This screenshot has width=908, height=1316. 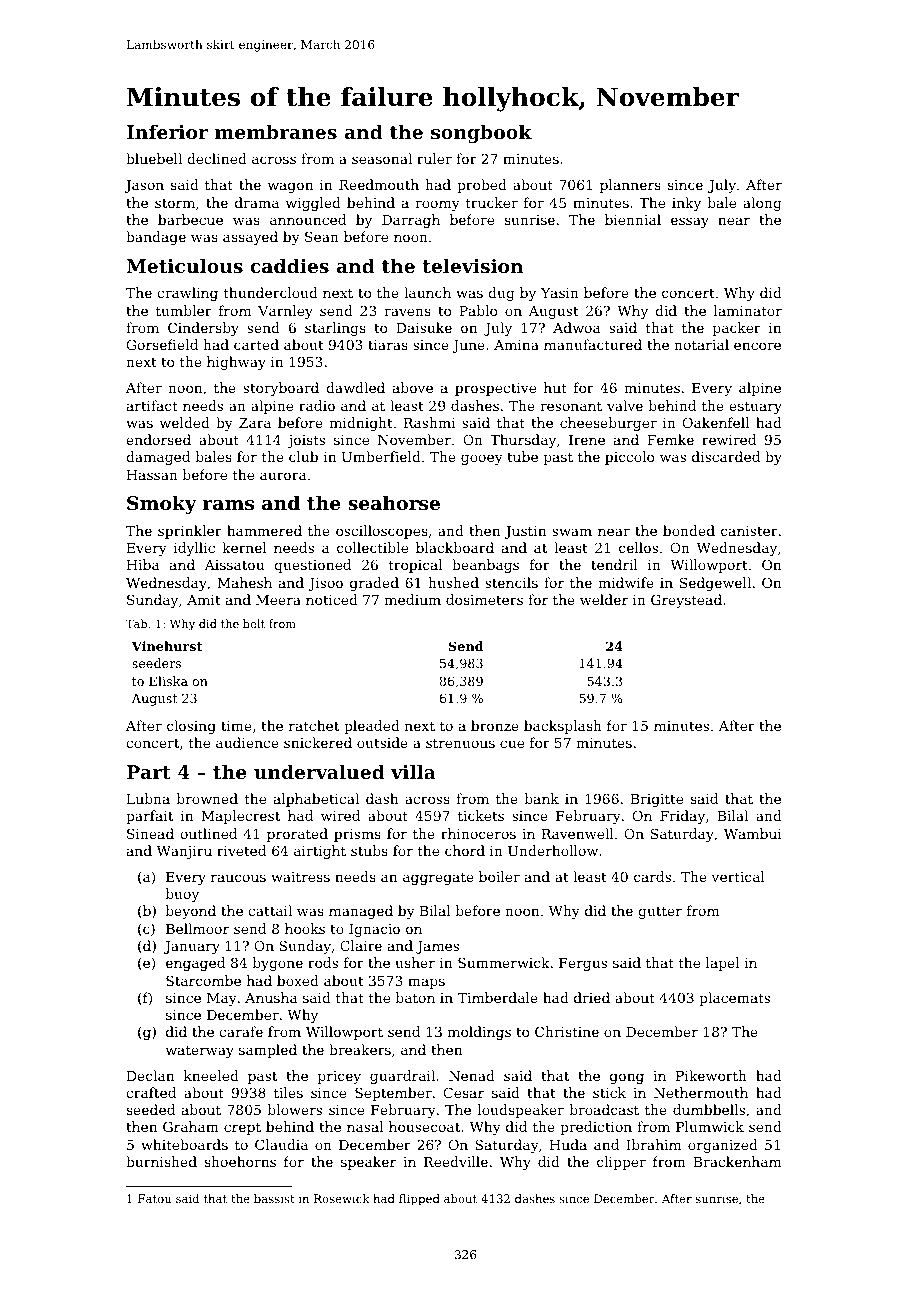 What do you see at coordinates (686, 601) in the screenshot?
I see `Greystead` at bounding box center [686, 601].
